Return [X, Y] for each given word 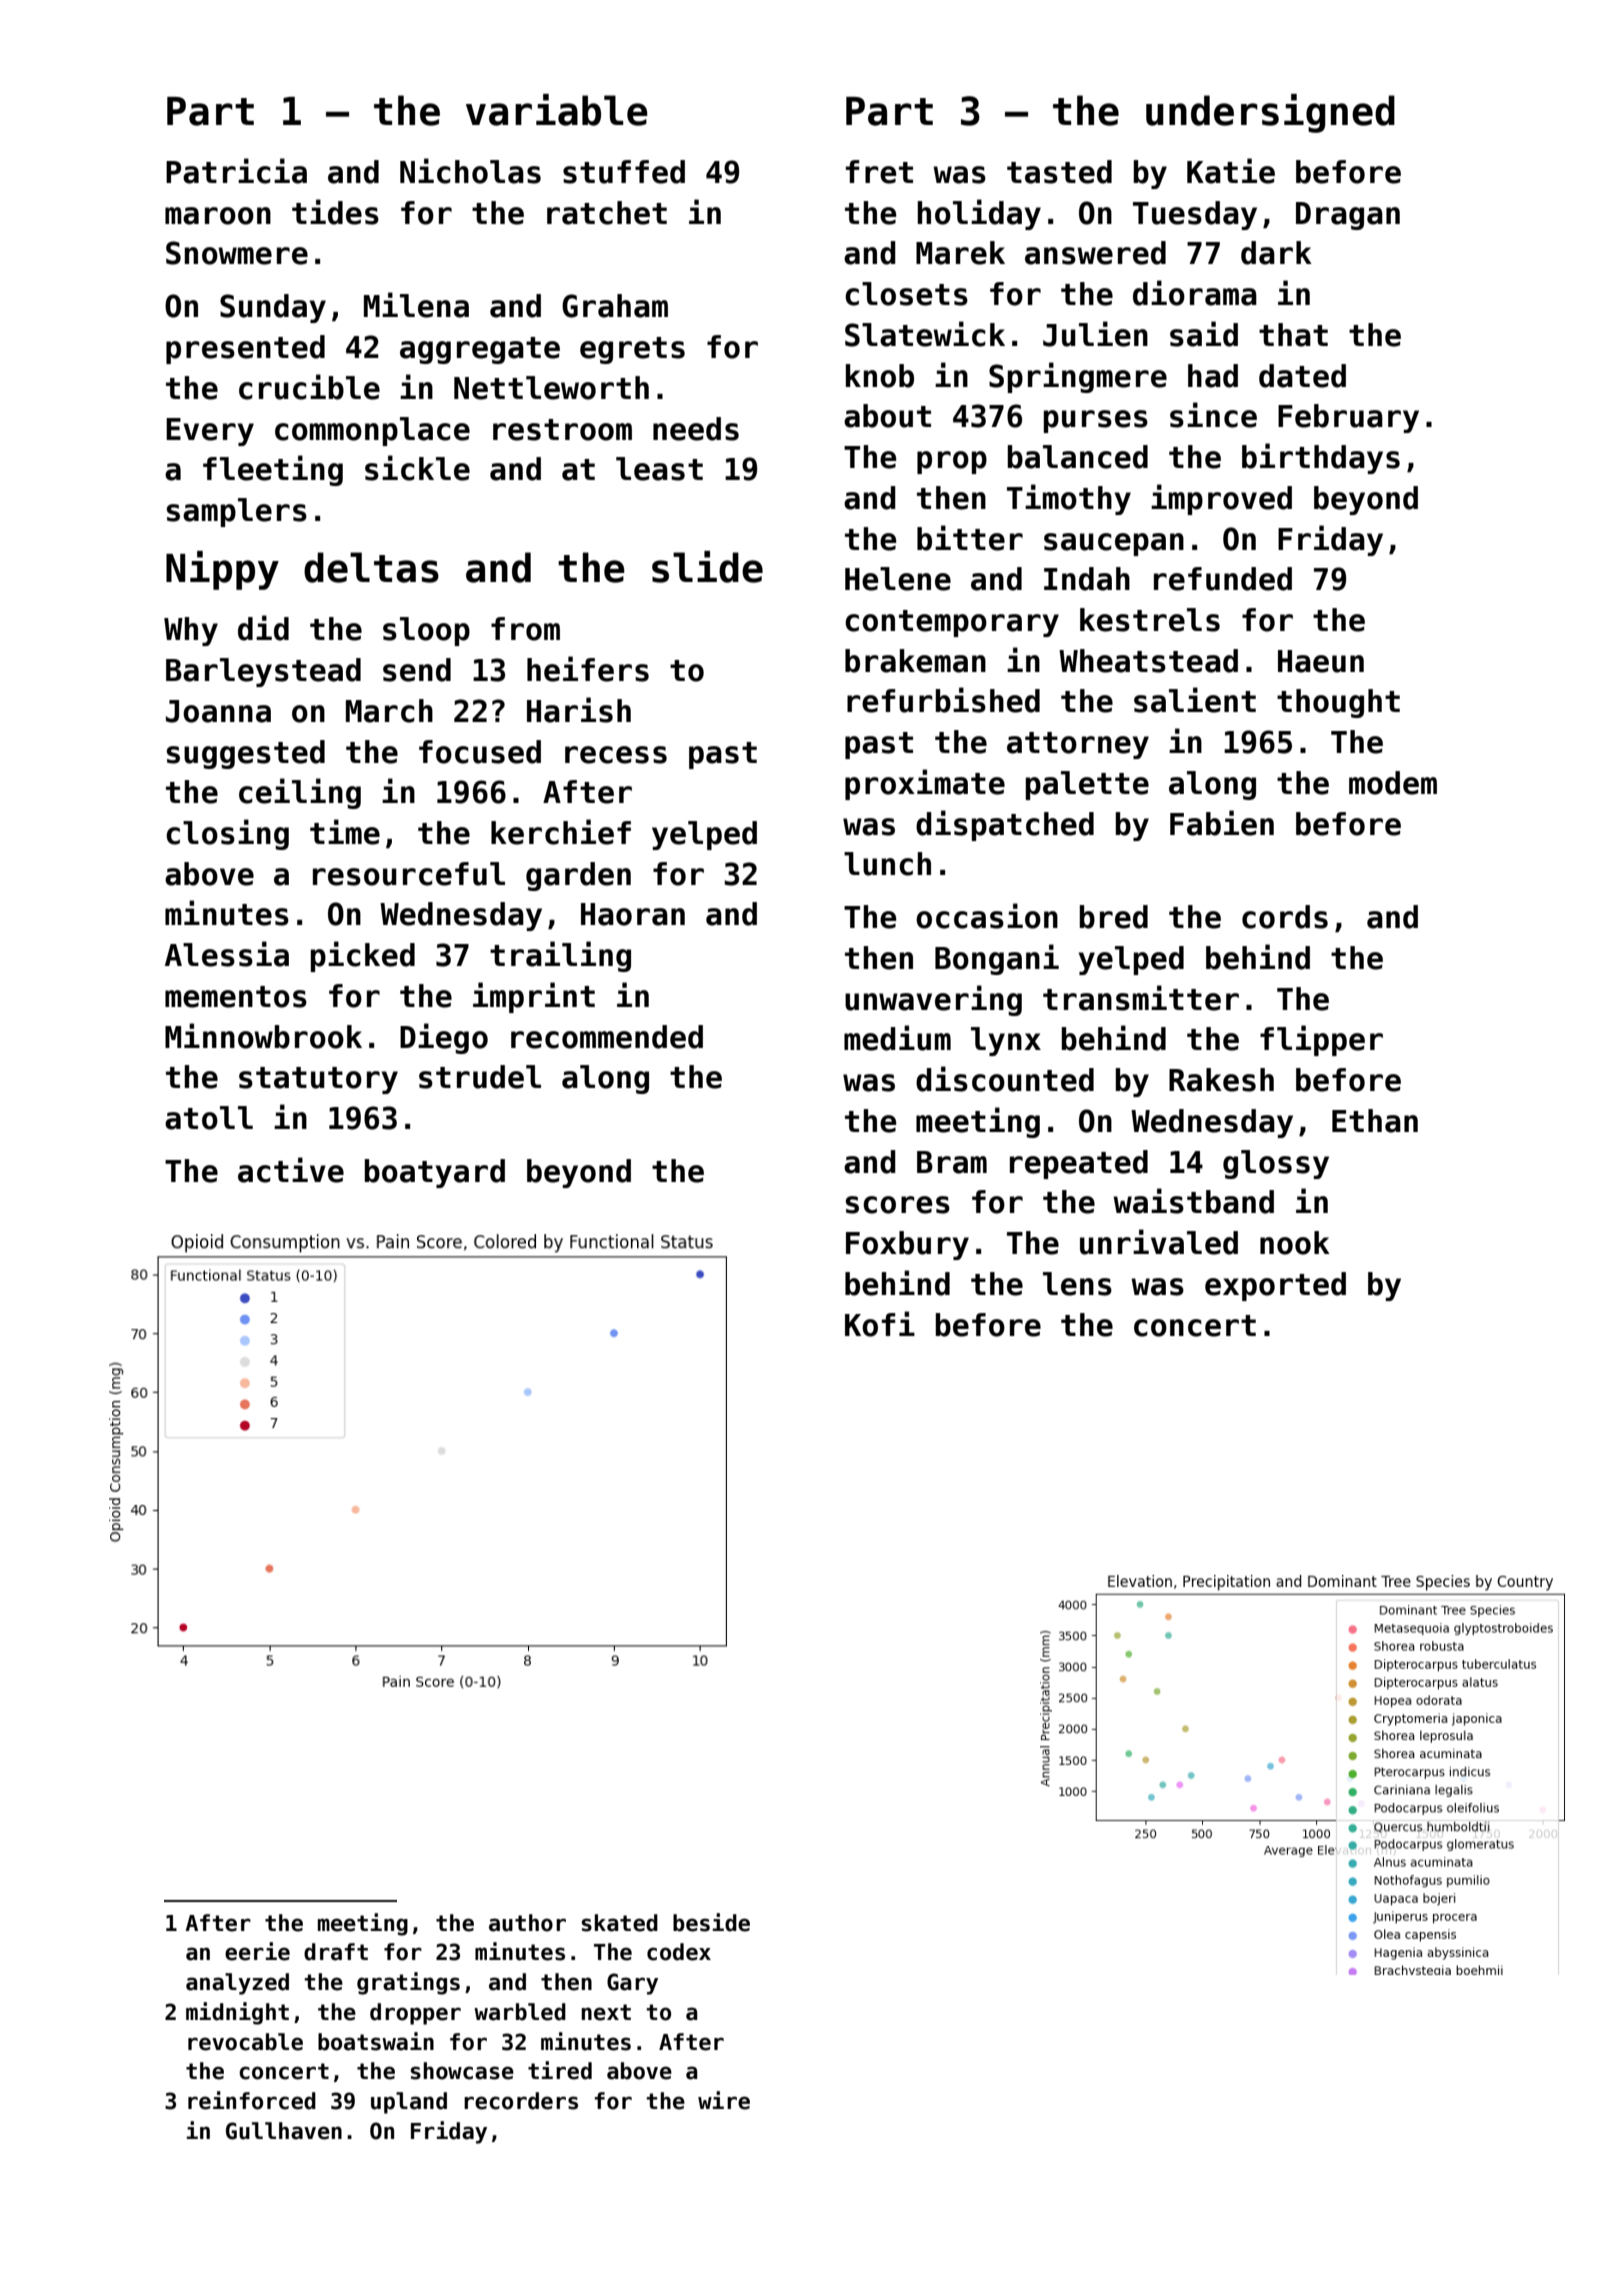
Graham [615, 306]
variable [557, 110]
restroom [562, 430]
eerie [257, 1951]
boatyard [435, 1173]
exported [1275, 1286]
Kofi [880, 1324]
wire [724, 2100]
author [527, 1923]
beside [711, 1922]
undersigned [1270, 113]
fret [879, 172]
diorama [1195, 293]
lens [1077, 1284]
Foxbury [907, 1245]
